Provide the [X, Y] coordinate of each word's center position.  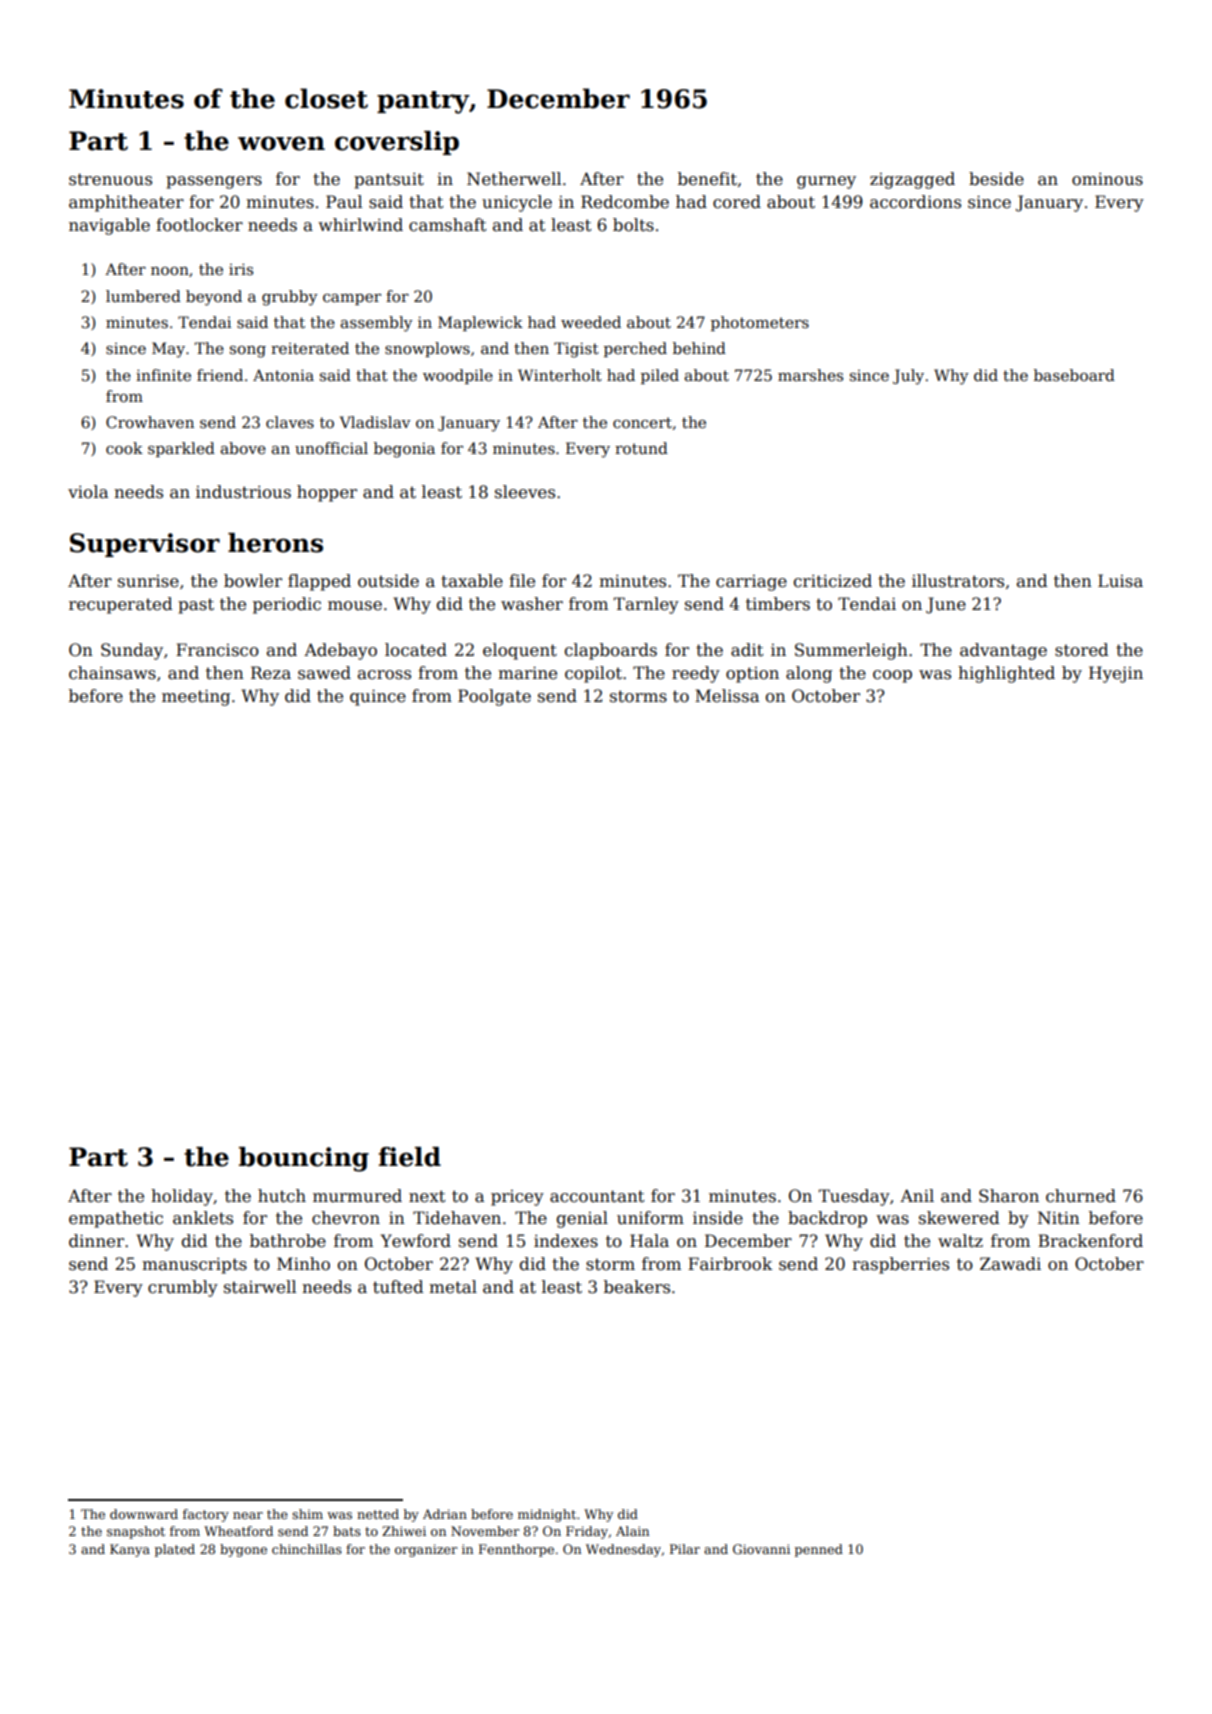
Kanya [130, 1550]
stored [1082, 650]
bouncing [304, 1159]
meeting [196, 698]
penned [819, 1550]
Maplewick [480, 323]
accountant [597, 1196]
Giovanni [761, 1549]
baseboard [1074, 375]
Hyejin [1116, 674]
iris [241, 269]
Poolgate [494, 697]
